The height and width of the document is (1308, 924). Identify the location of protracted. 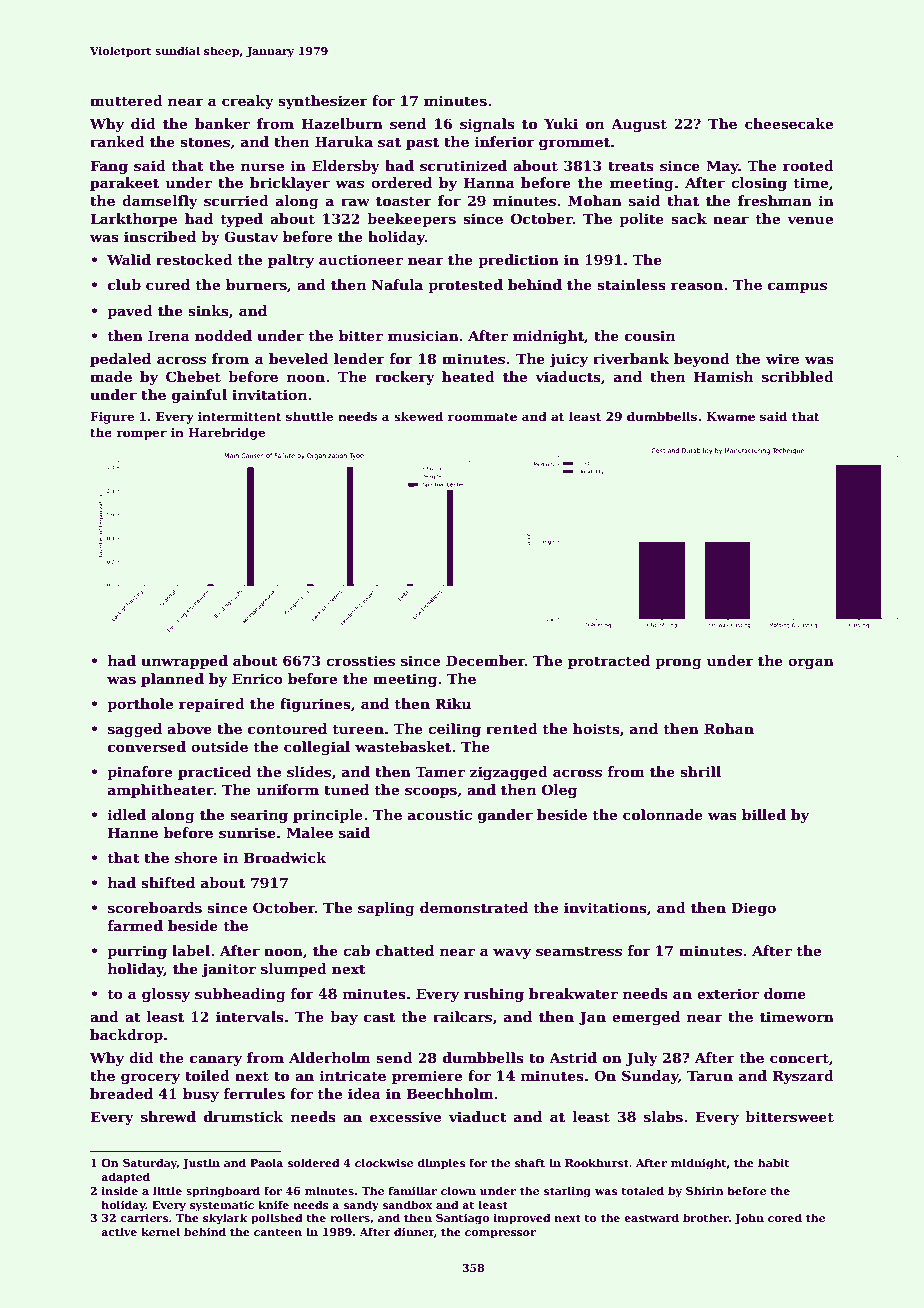
(609, 662).
